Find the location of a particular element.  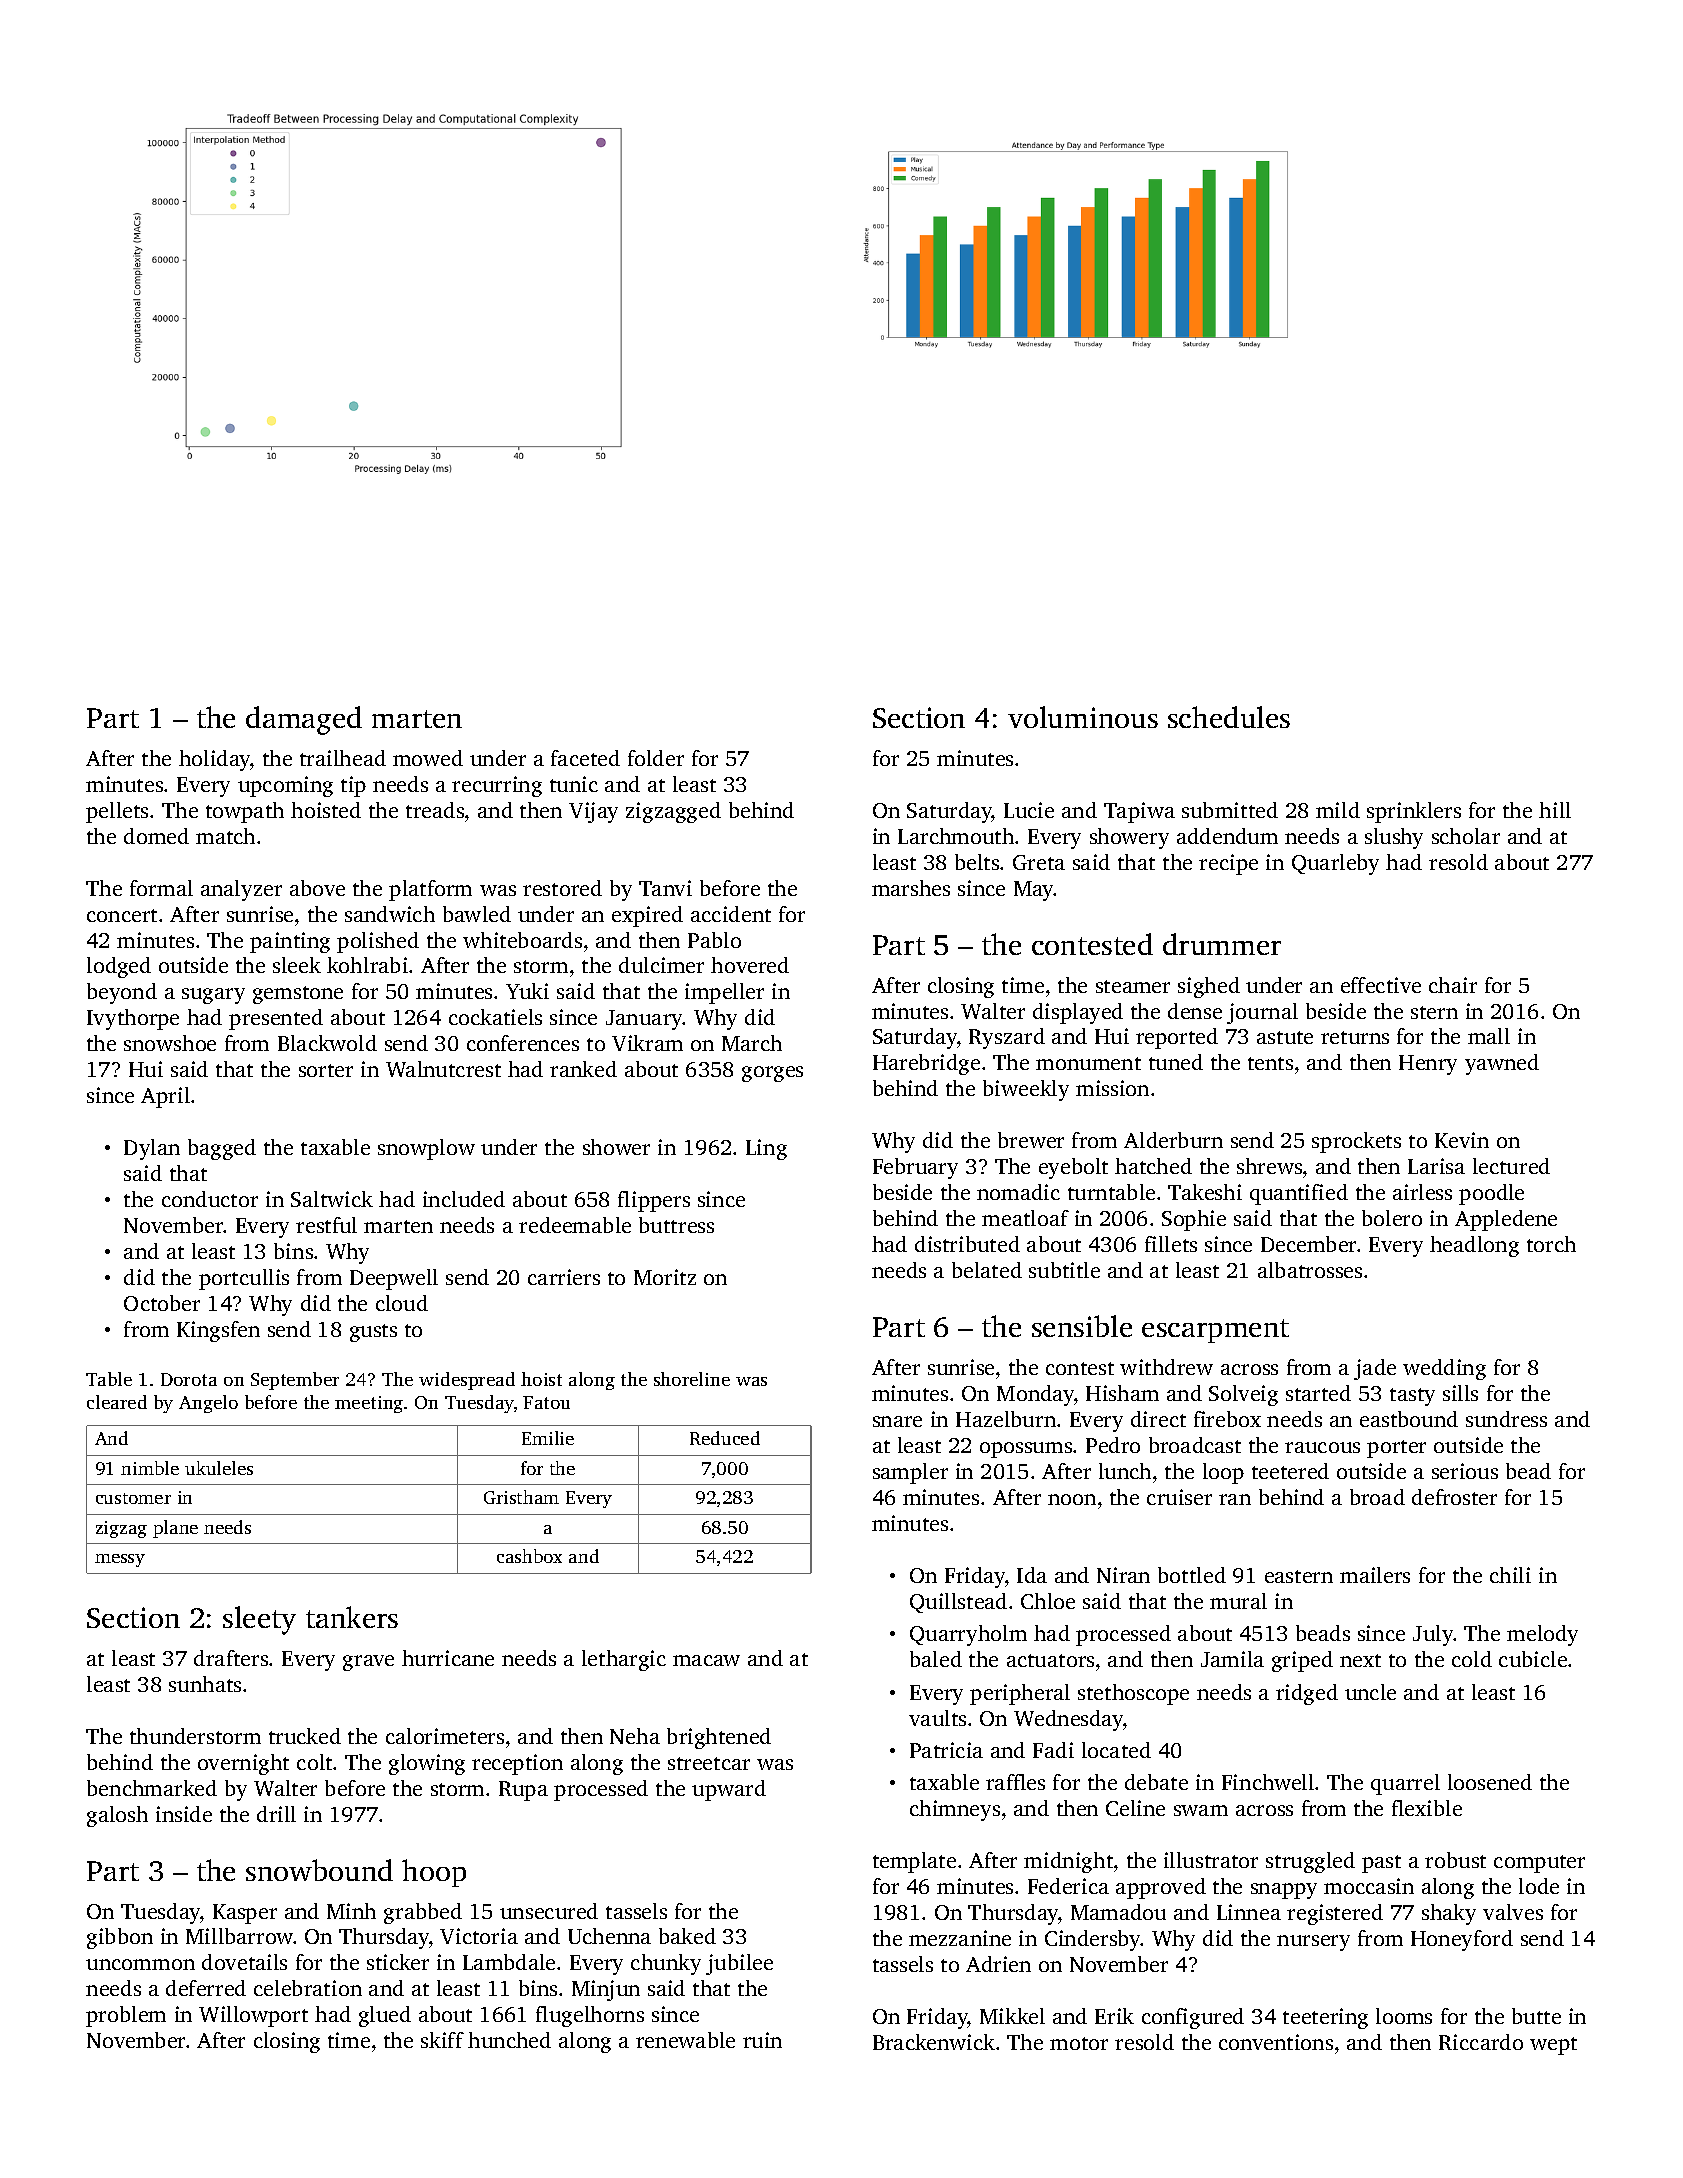

Brackenwick is located at coordinates (934, 2042).
